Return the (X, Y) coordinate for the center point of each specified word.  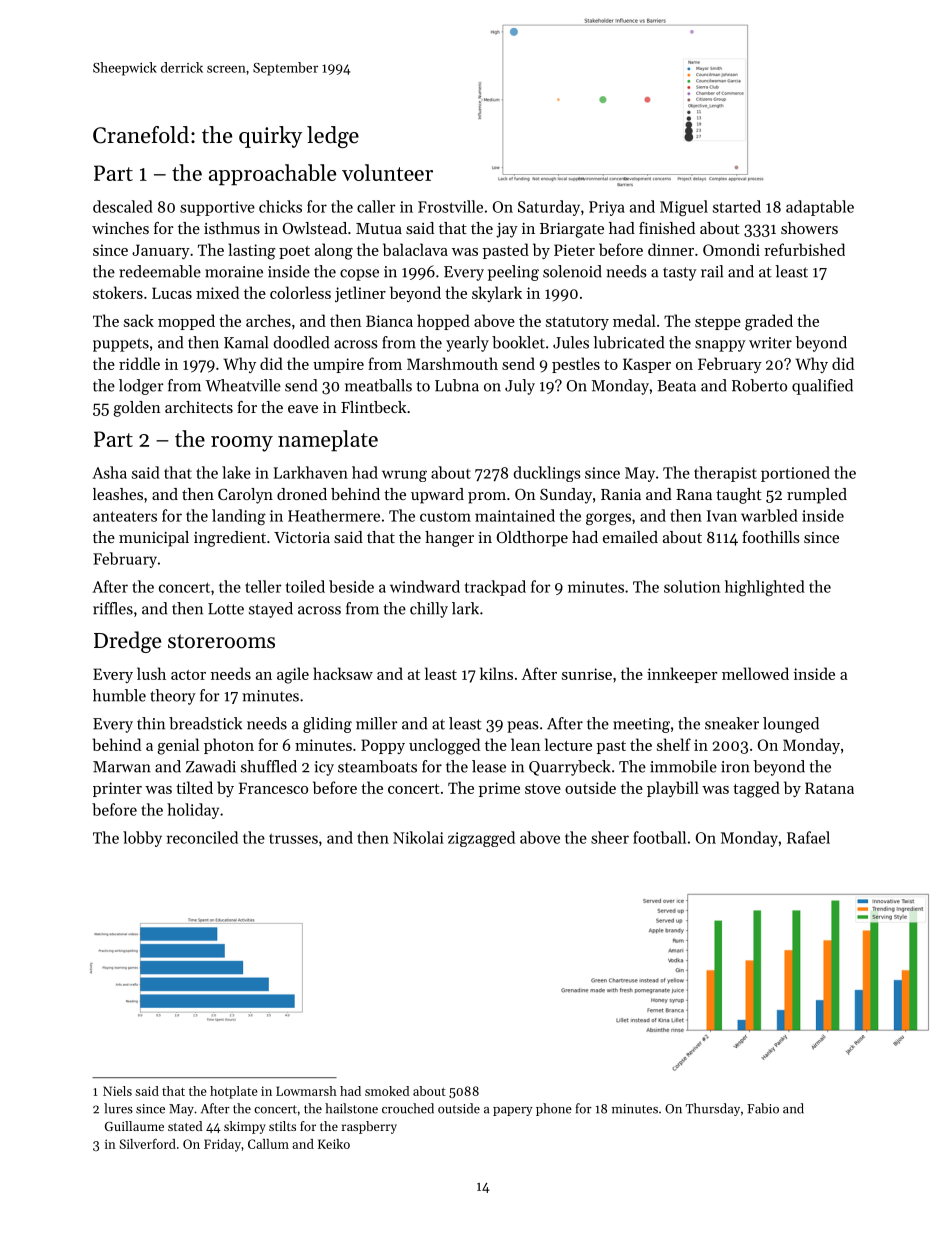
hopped (443, 322)
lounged (791, 725)
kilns (496, 673)
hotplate (234, 1092)
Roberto (759, 385)
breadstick (205, 723)
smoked (387, 1091)
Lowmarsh (306, 1091)
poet (294, 252)
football (659, 837)
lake (236, 472)
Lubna (457, 385)
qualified (822, 387)
